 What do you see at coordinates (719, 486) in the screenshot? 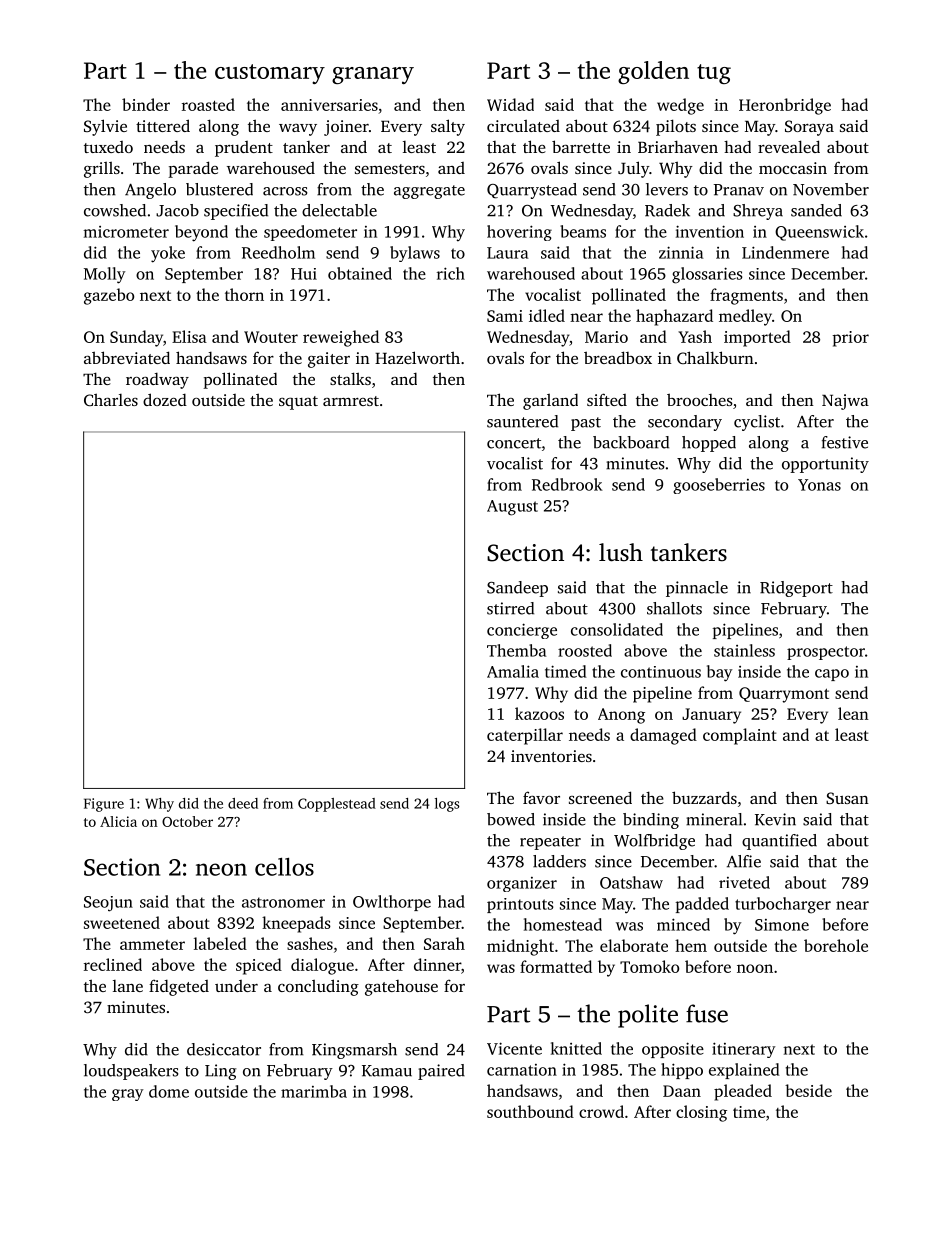
I see `gooseberries` at bounding box center [719, 486].
